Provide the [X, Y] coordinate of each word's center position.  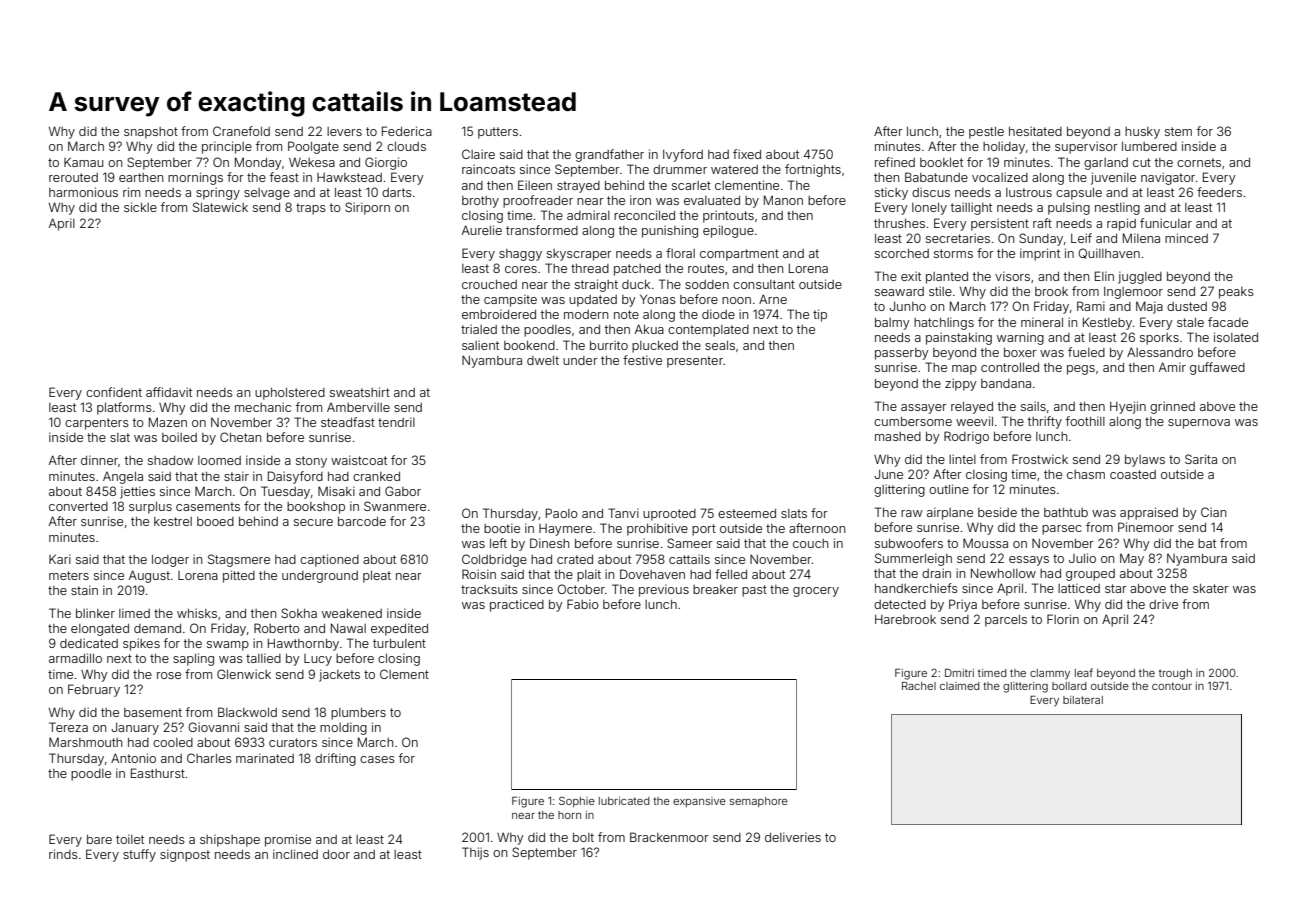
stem [1178, 131]
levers [344, 131]
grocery [816, 592]
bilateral [1083, 700]
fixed [747, 154]
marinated [265, 758]
